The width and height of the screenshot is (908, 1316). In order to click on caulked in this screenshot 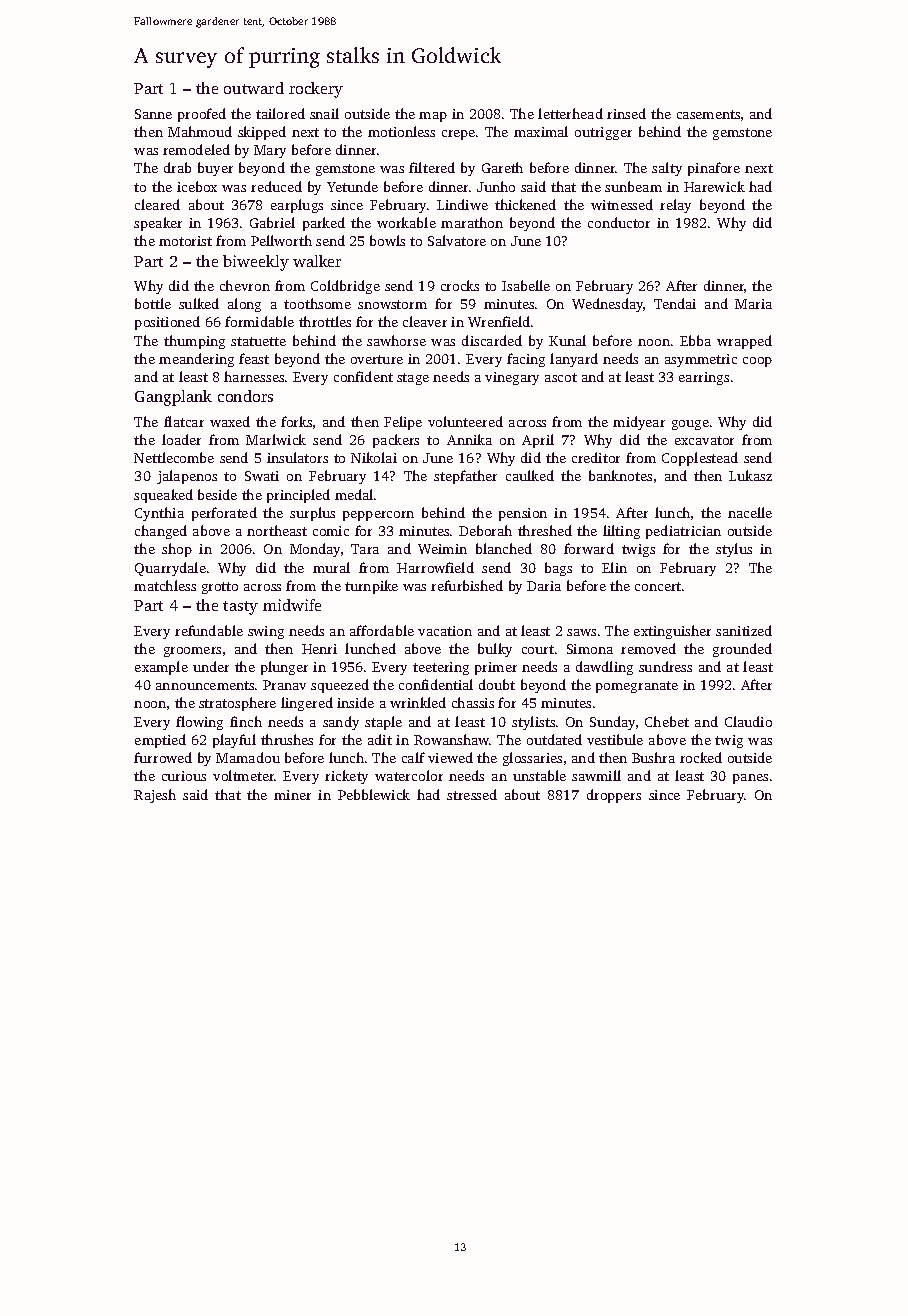, I will do `click(530, 475)`.
